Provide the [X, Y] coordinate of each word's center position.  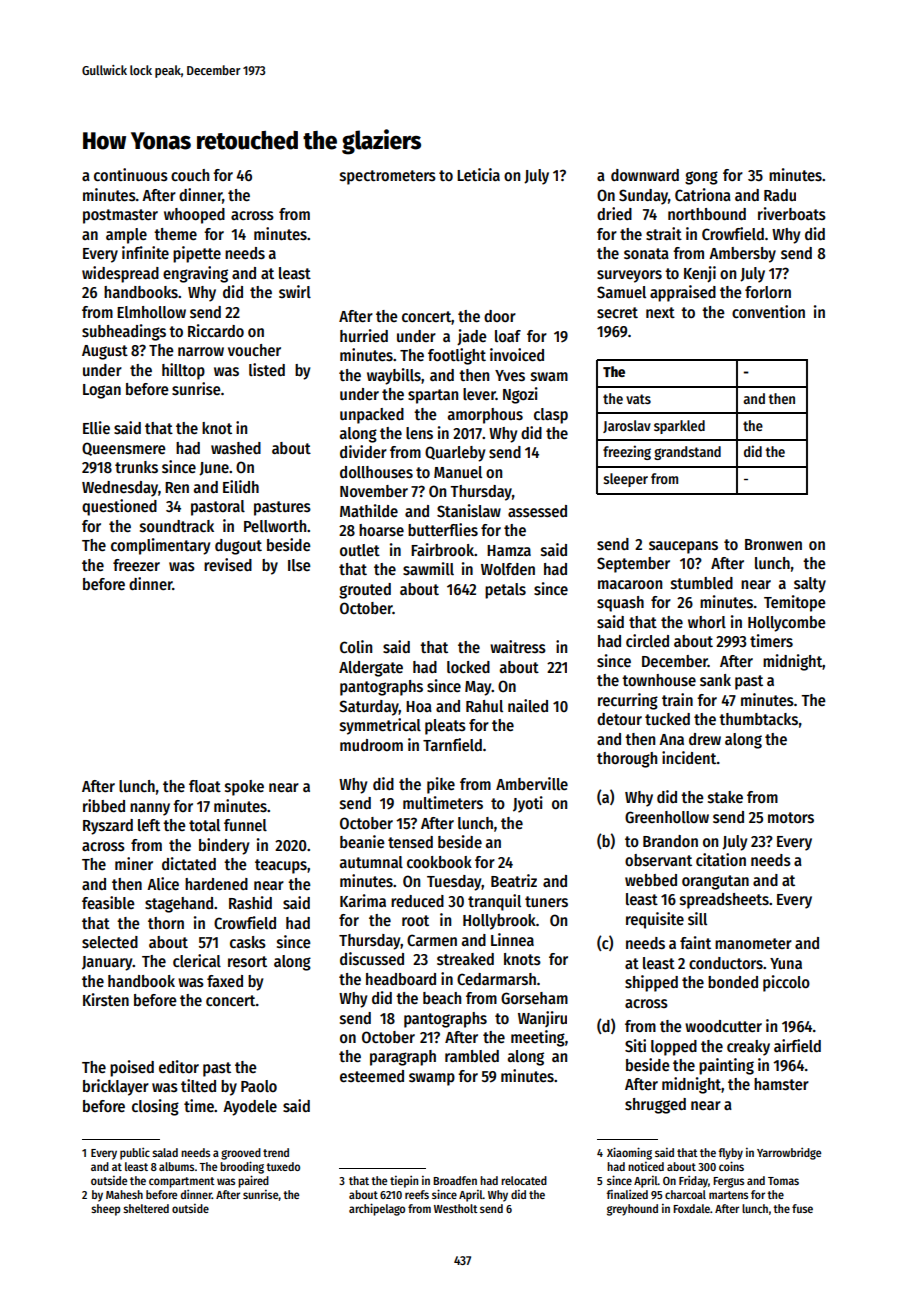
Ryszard [108, 827]
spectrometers [388, 177]
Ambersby [742, 255]
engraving [195, 274]
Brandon [670, 841]
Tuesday [454, 883]
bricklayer [116, 1087]
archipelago [377, 1209]
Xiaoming [629, 1153]
